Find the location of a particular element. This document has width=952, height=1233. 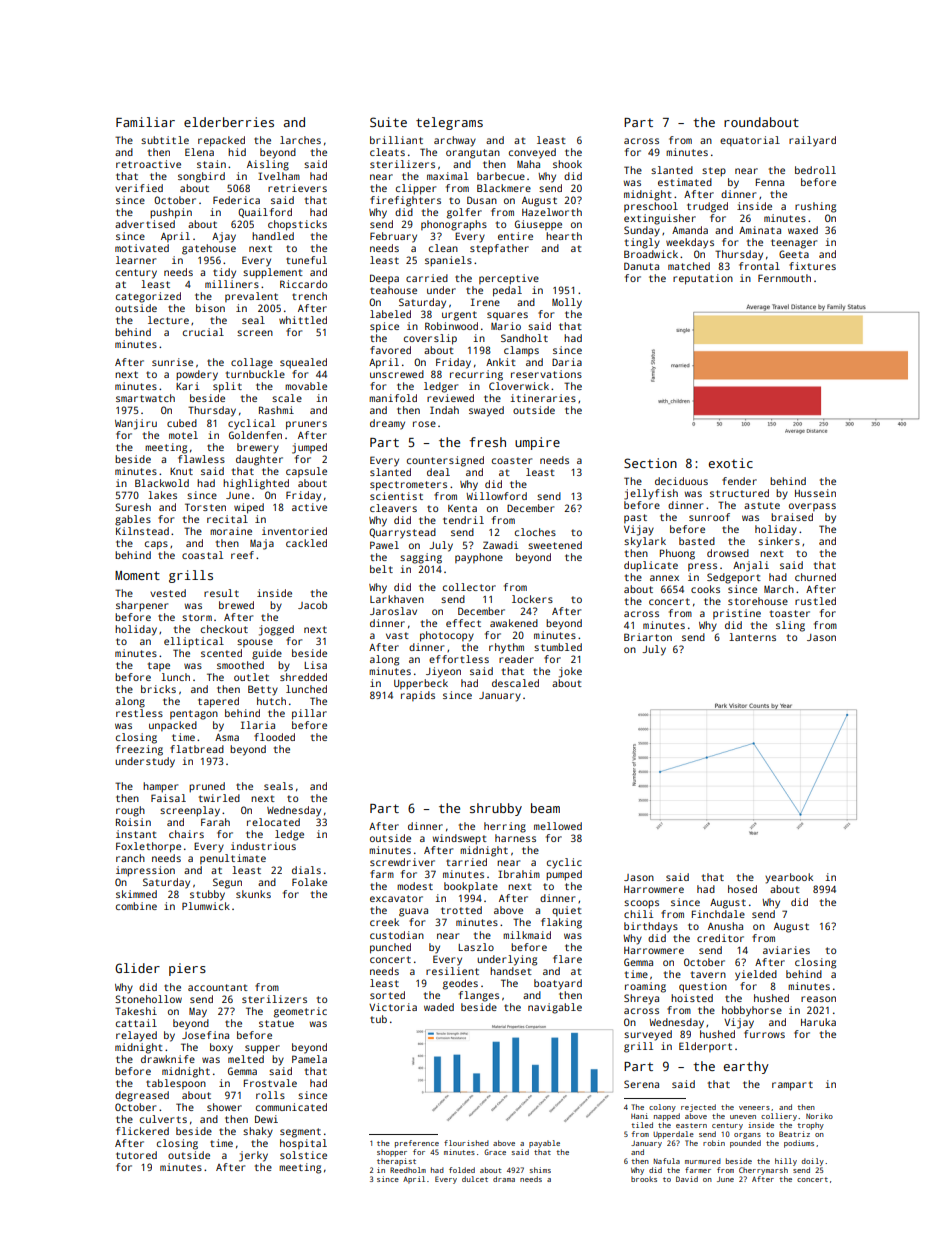

Glider is located at coordinates (137, 968).
